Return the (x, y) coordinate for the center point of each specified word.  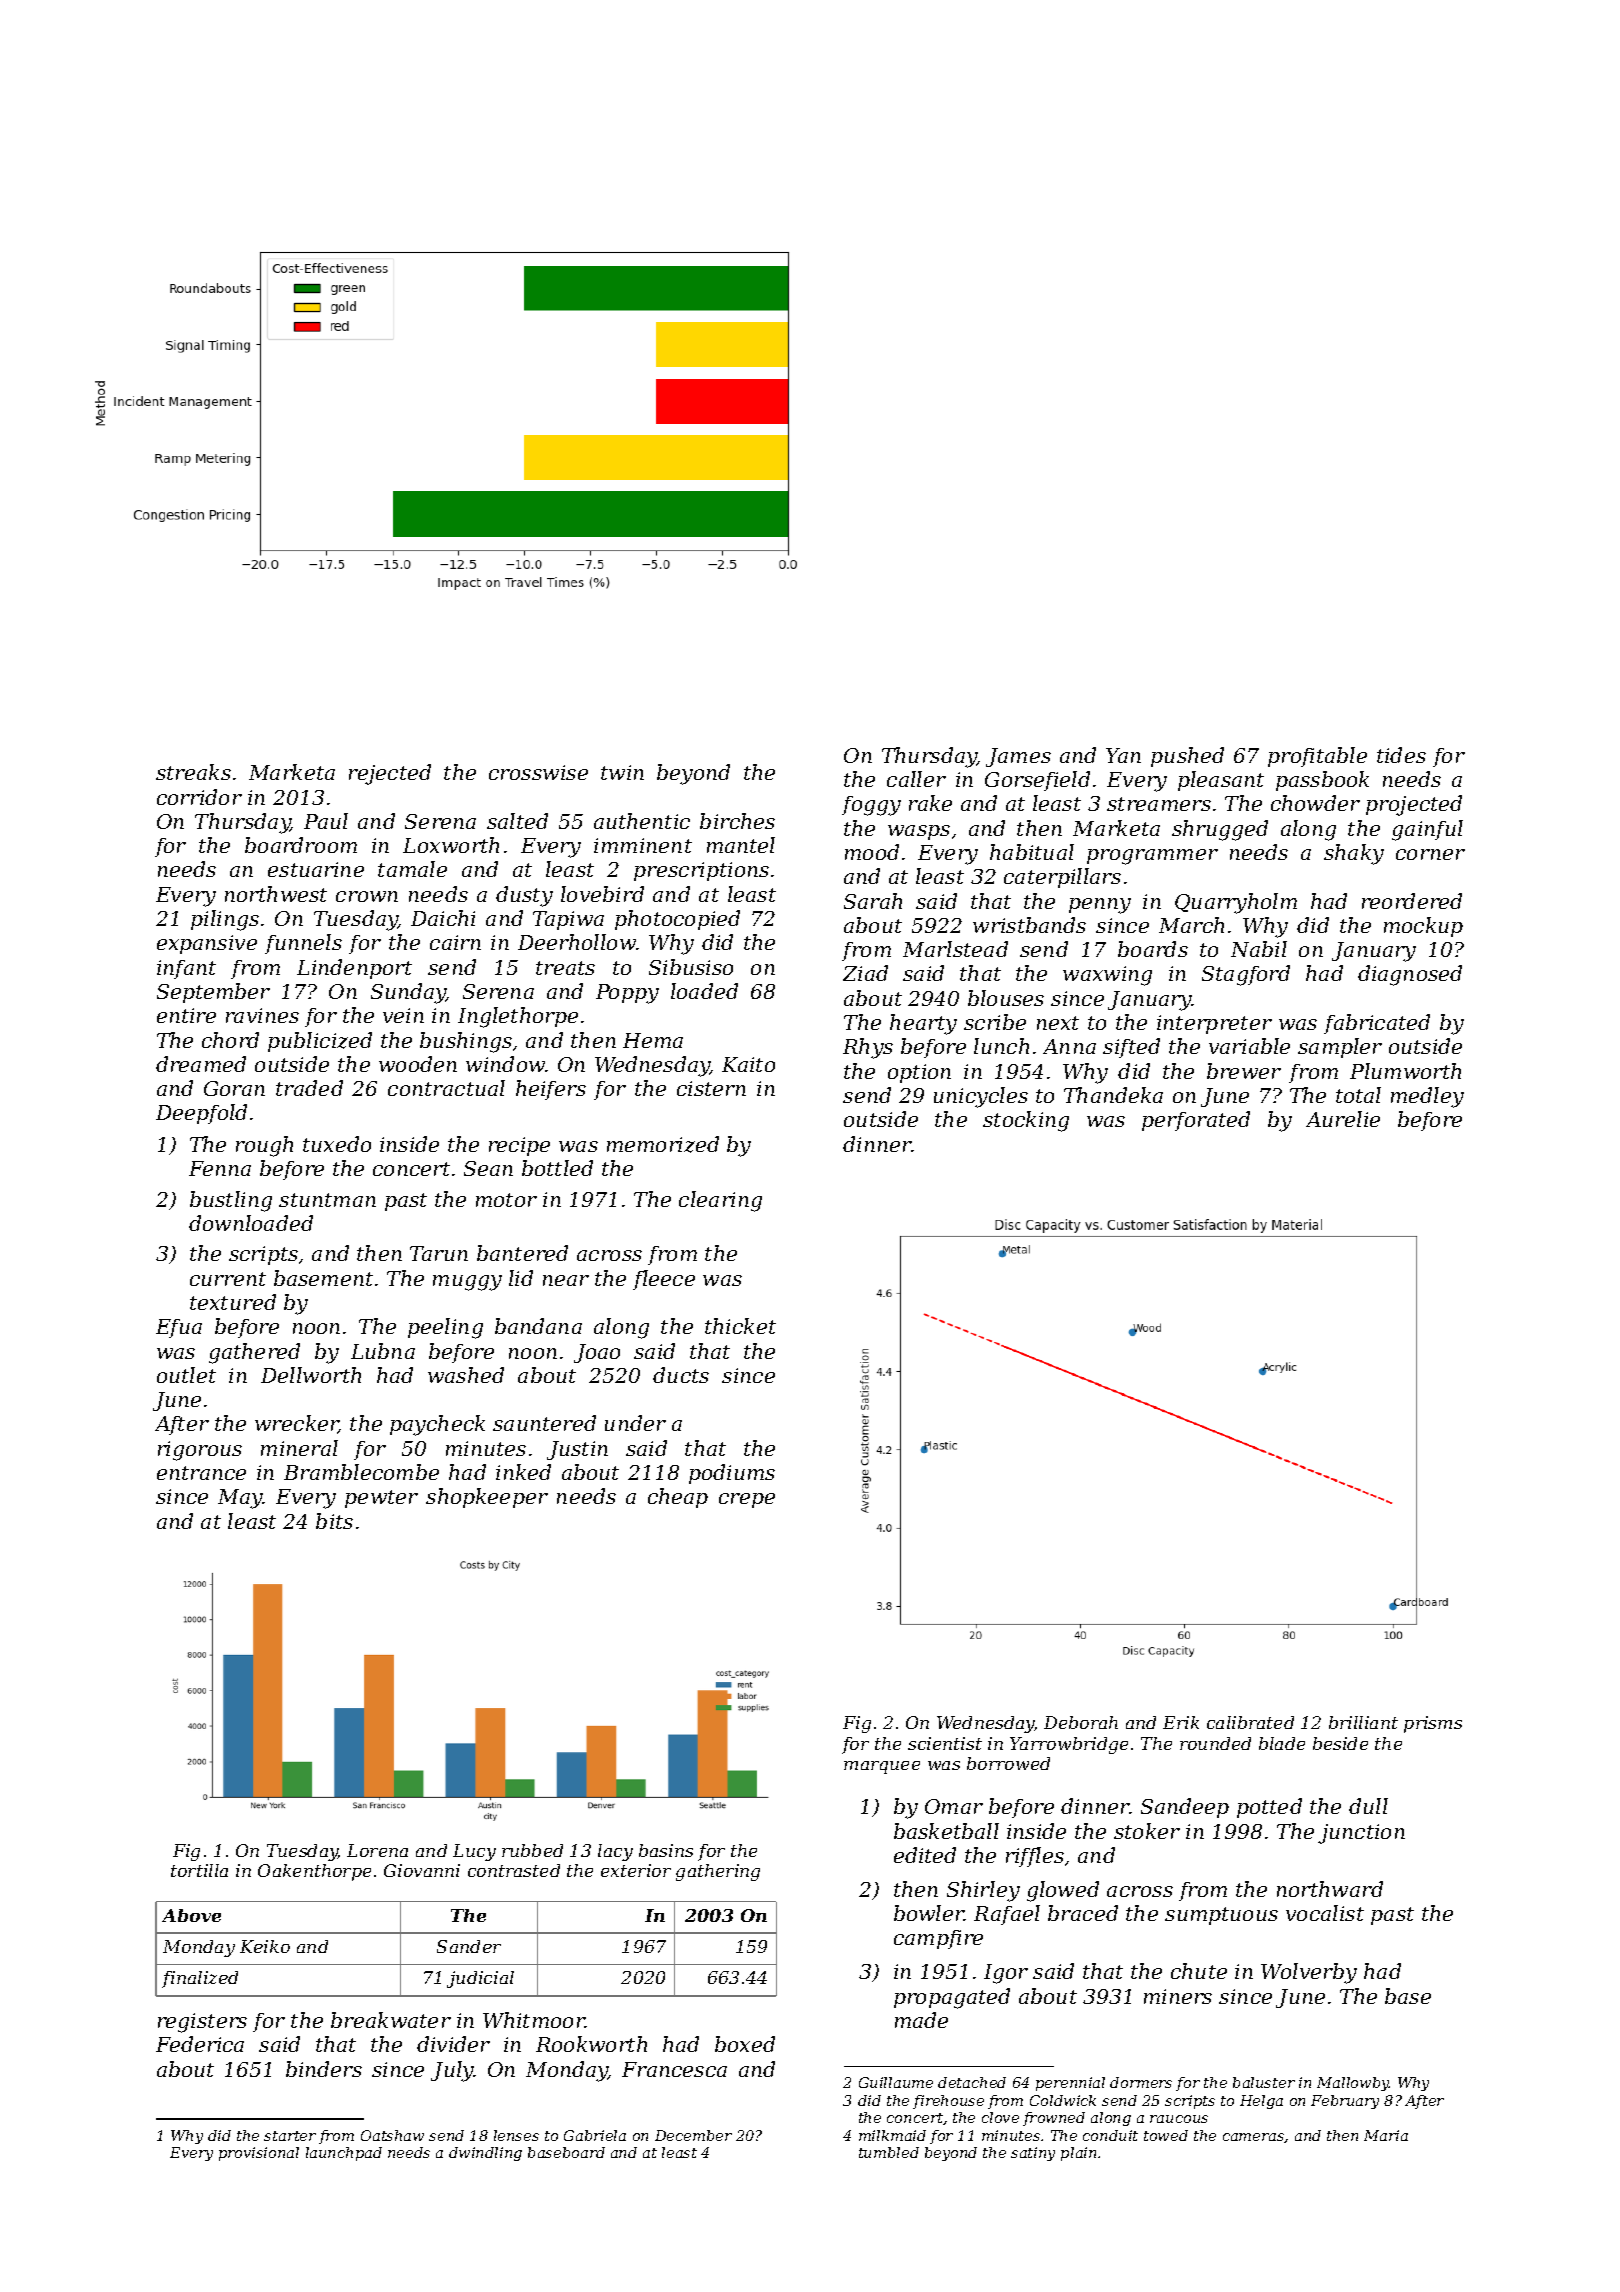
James (1018, 757)
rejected (390, 774)
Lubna (383, 1351)
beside (1340, 1743)
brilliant (1363, 1722)
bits (334, 1521)
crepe (747, 1500)
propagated (952, 1998)
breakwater (391, 2020)
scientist (945, 1743)
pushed (1187, 757)
